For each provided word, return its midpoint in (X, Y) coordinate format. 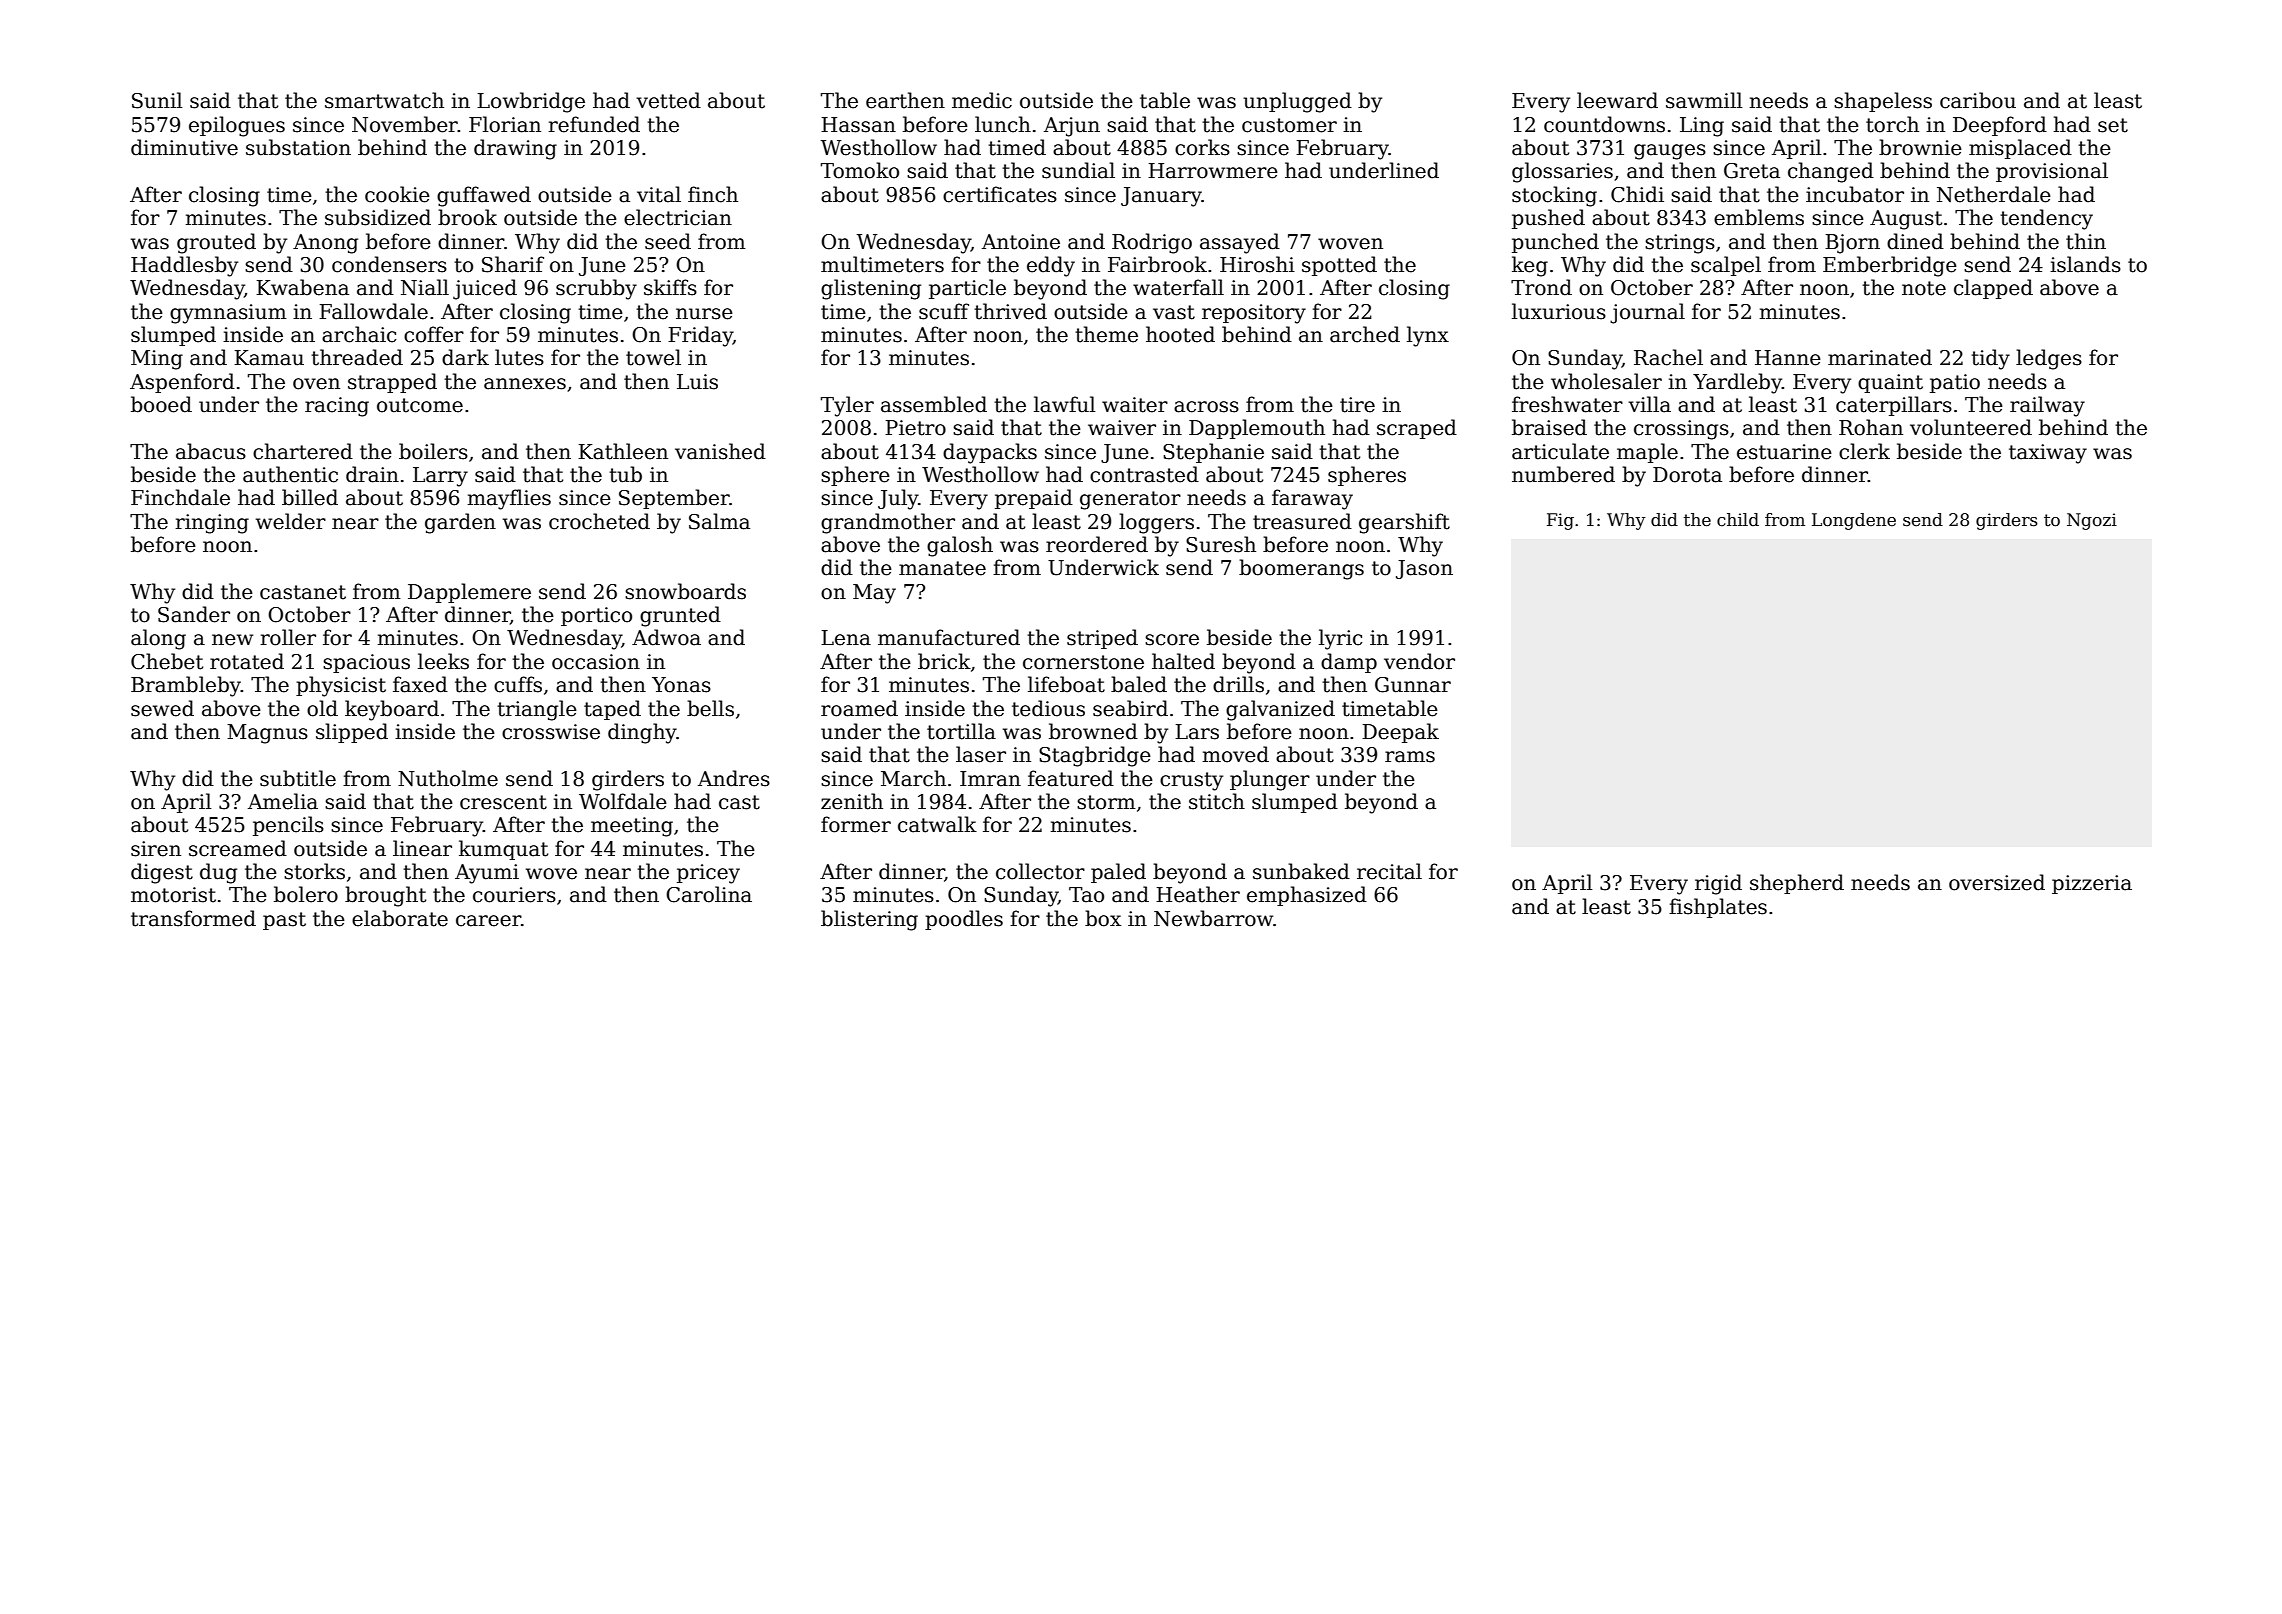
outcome (420, 405)
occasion (596, 662)
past (284, 921)
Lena (846, 638)
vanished (720, 451)
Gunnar (1413, 685)
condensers (389, 264)
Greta (1752, 171)
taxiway (2048, 454)
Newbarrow (1213, 918)
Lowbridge (531, 102)
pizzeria (2092, 884)
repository (1254, 314)
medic (982, 100)
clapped (1993, 289)
